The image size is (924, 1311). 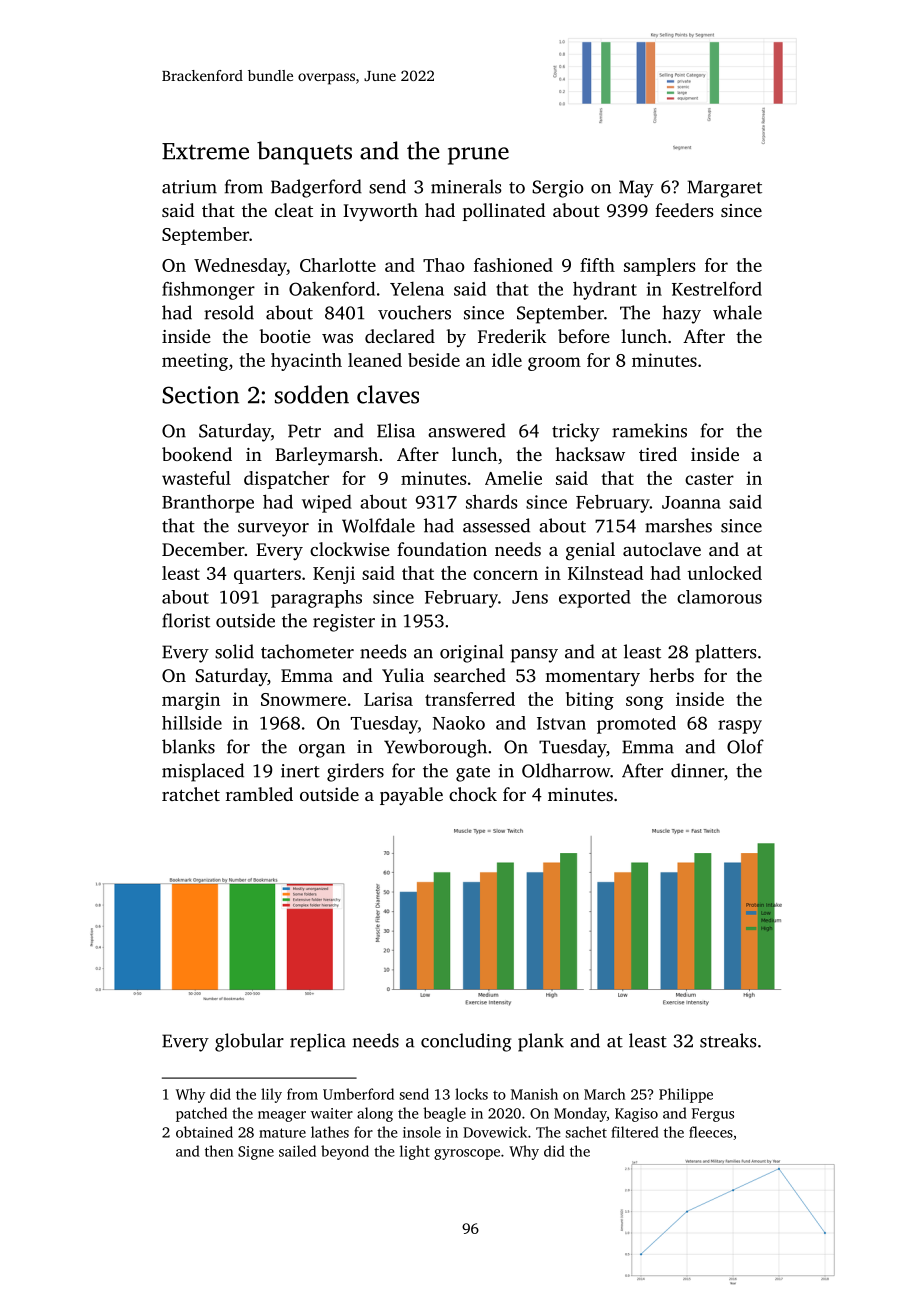 What do you see at coordinates (507, 360) in the screenshot?
I see `idle` at bounding box center [507, 360].
